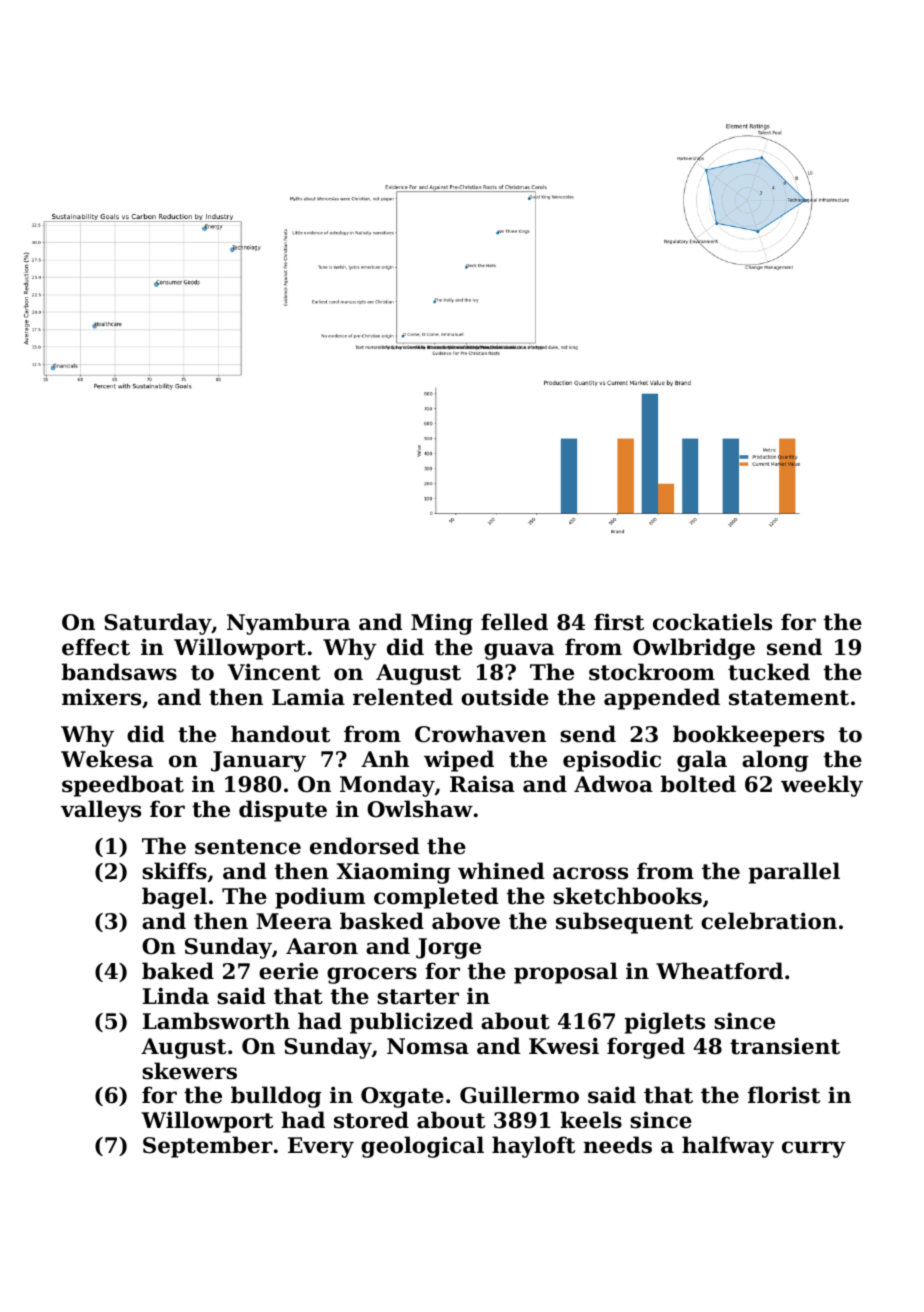 Image resolution: width=924 pixels, height=1312 pixels. Describe the element at coordinates (769, 672) in the screenshot. I see `tucked` at that location.
